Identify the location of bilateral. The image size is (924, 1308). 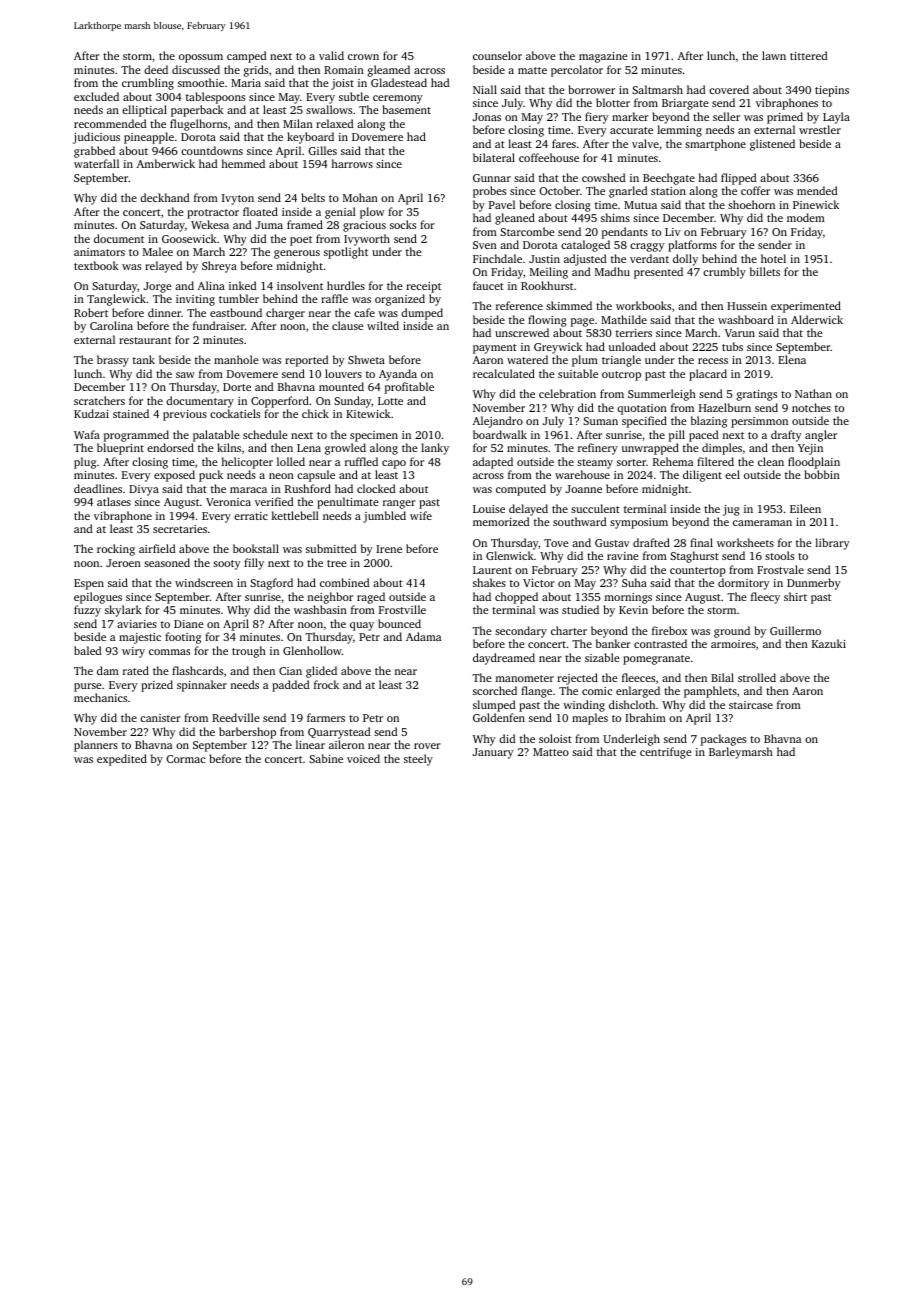
(494, 157).
